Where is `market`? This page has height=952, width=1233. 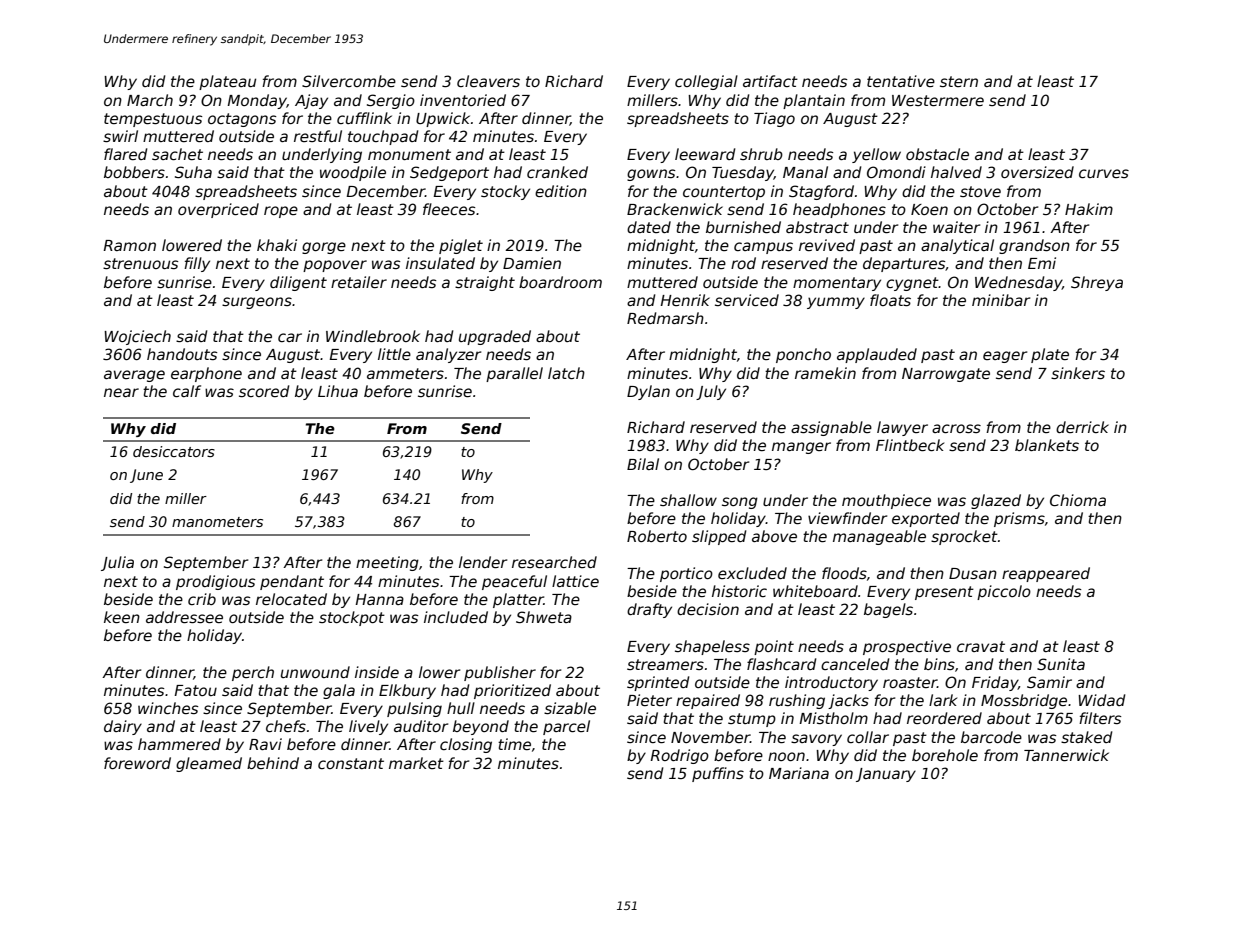
market is located at coordinates (416, 763).
